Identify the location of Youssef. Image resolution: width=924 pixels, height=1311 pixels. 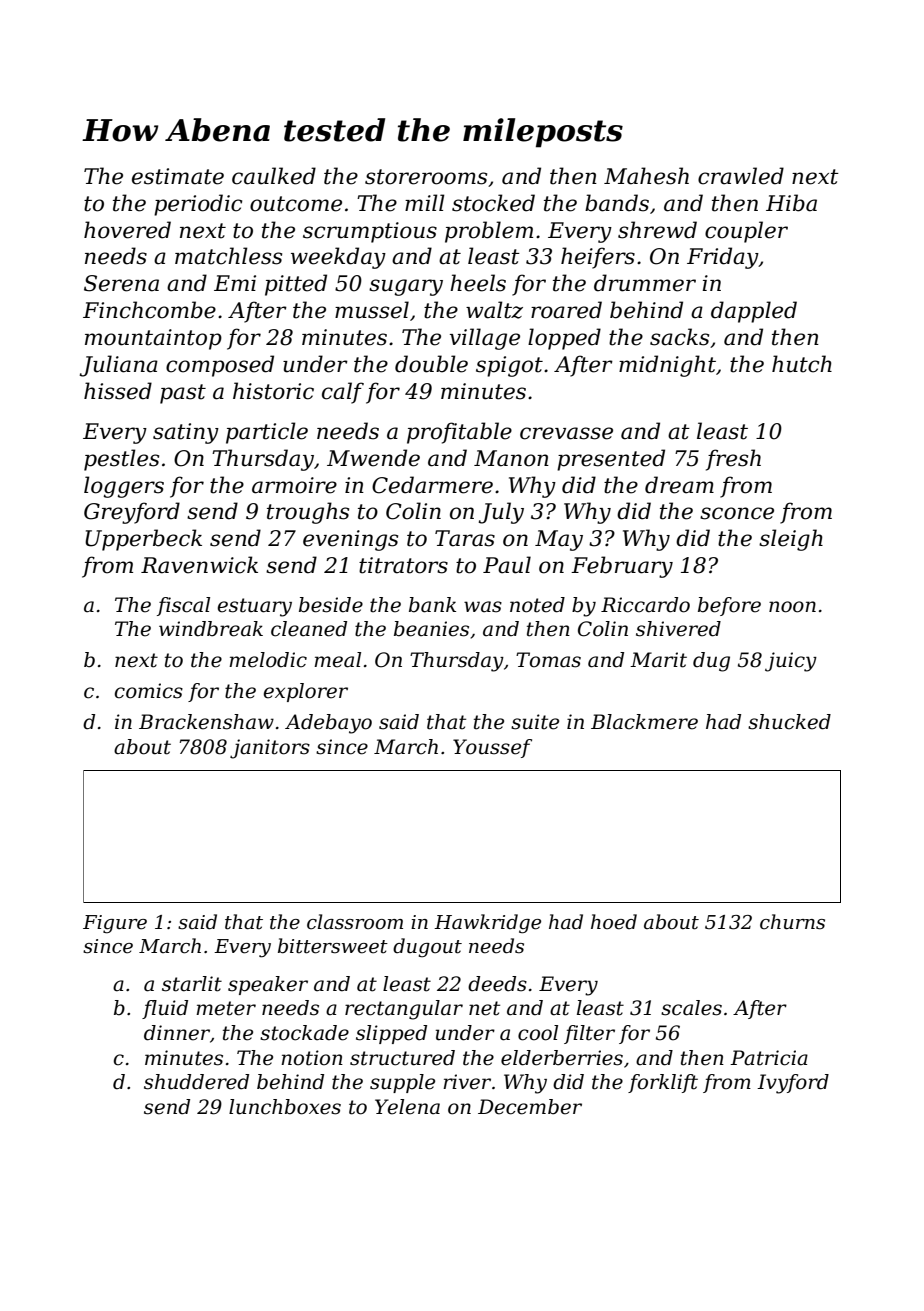
(492, 748).
